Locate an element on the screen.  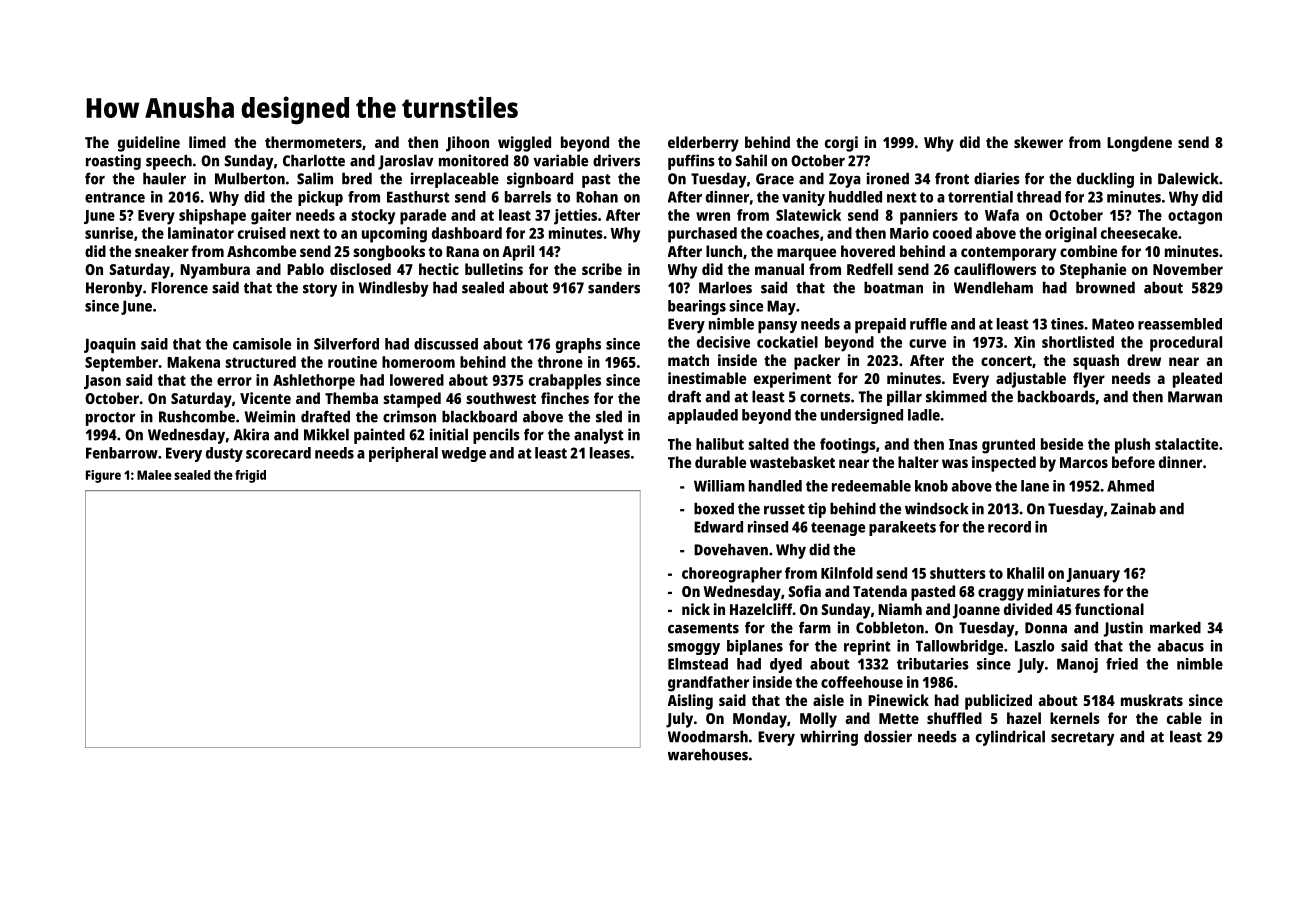
warehouses is located at coordinates (708, 754).
